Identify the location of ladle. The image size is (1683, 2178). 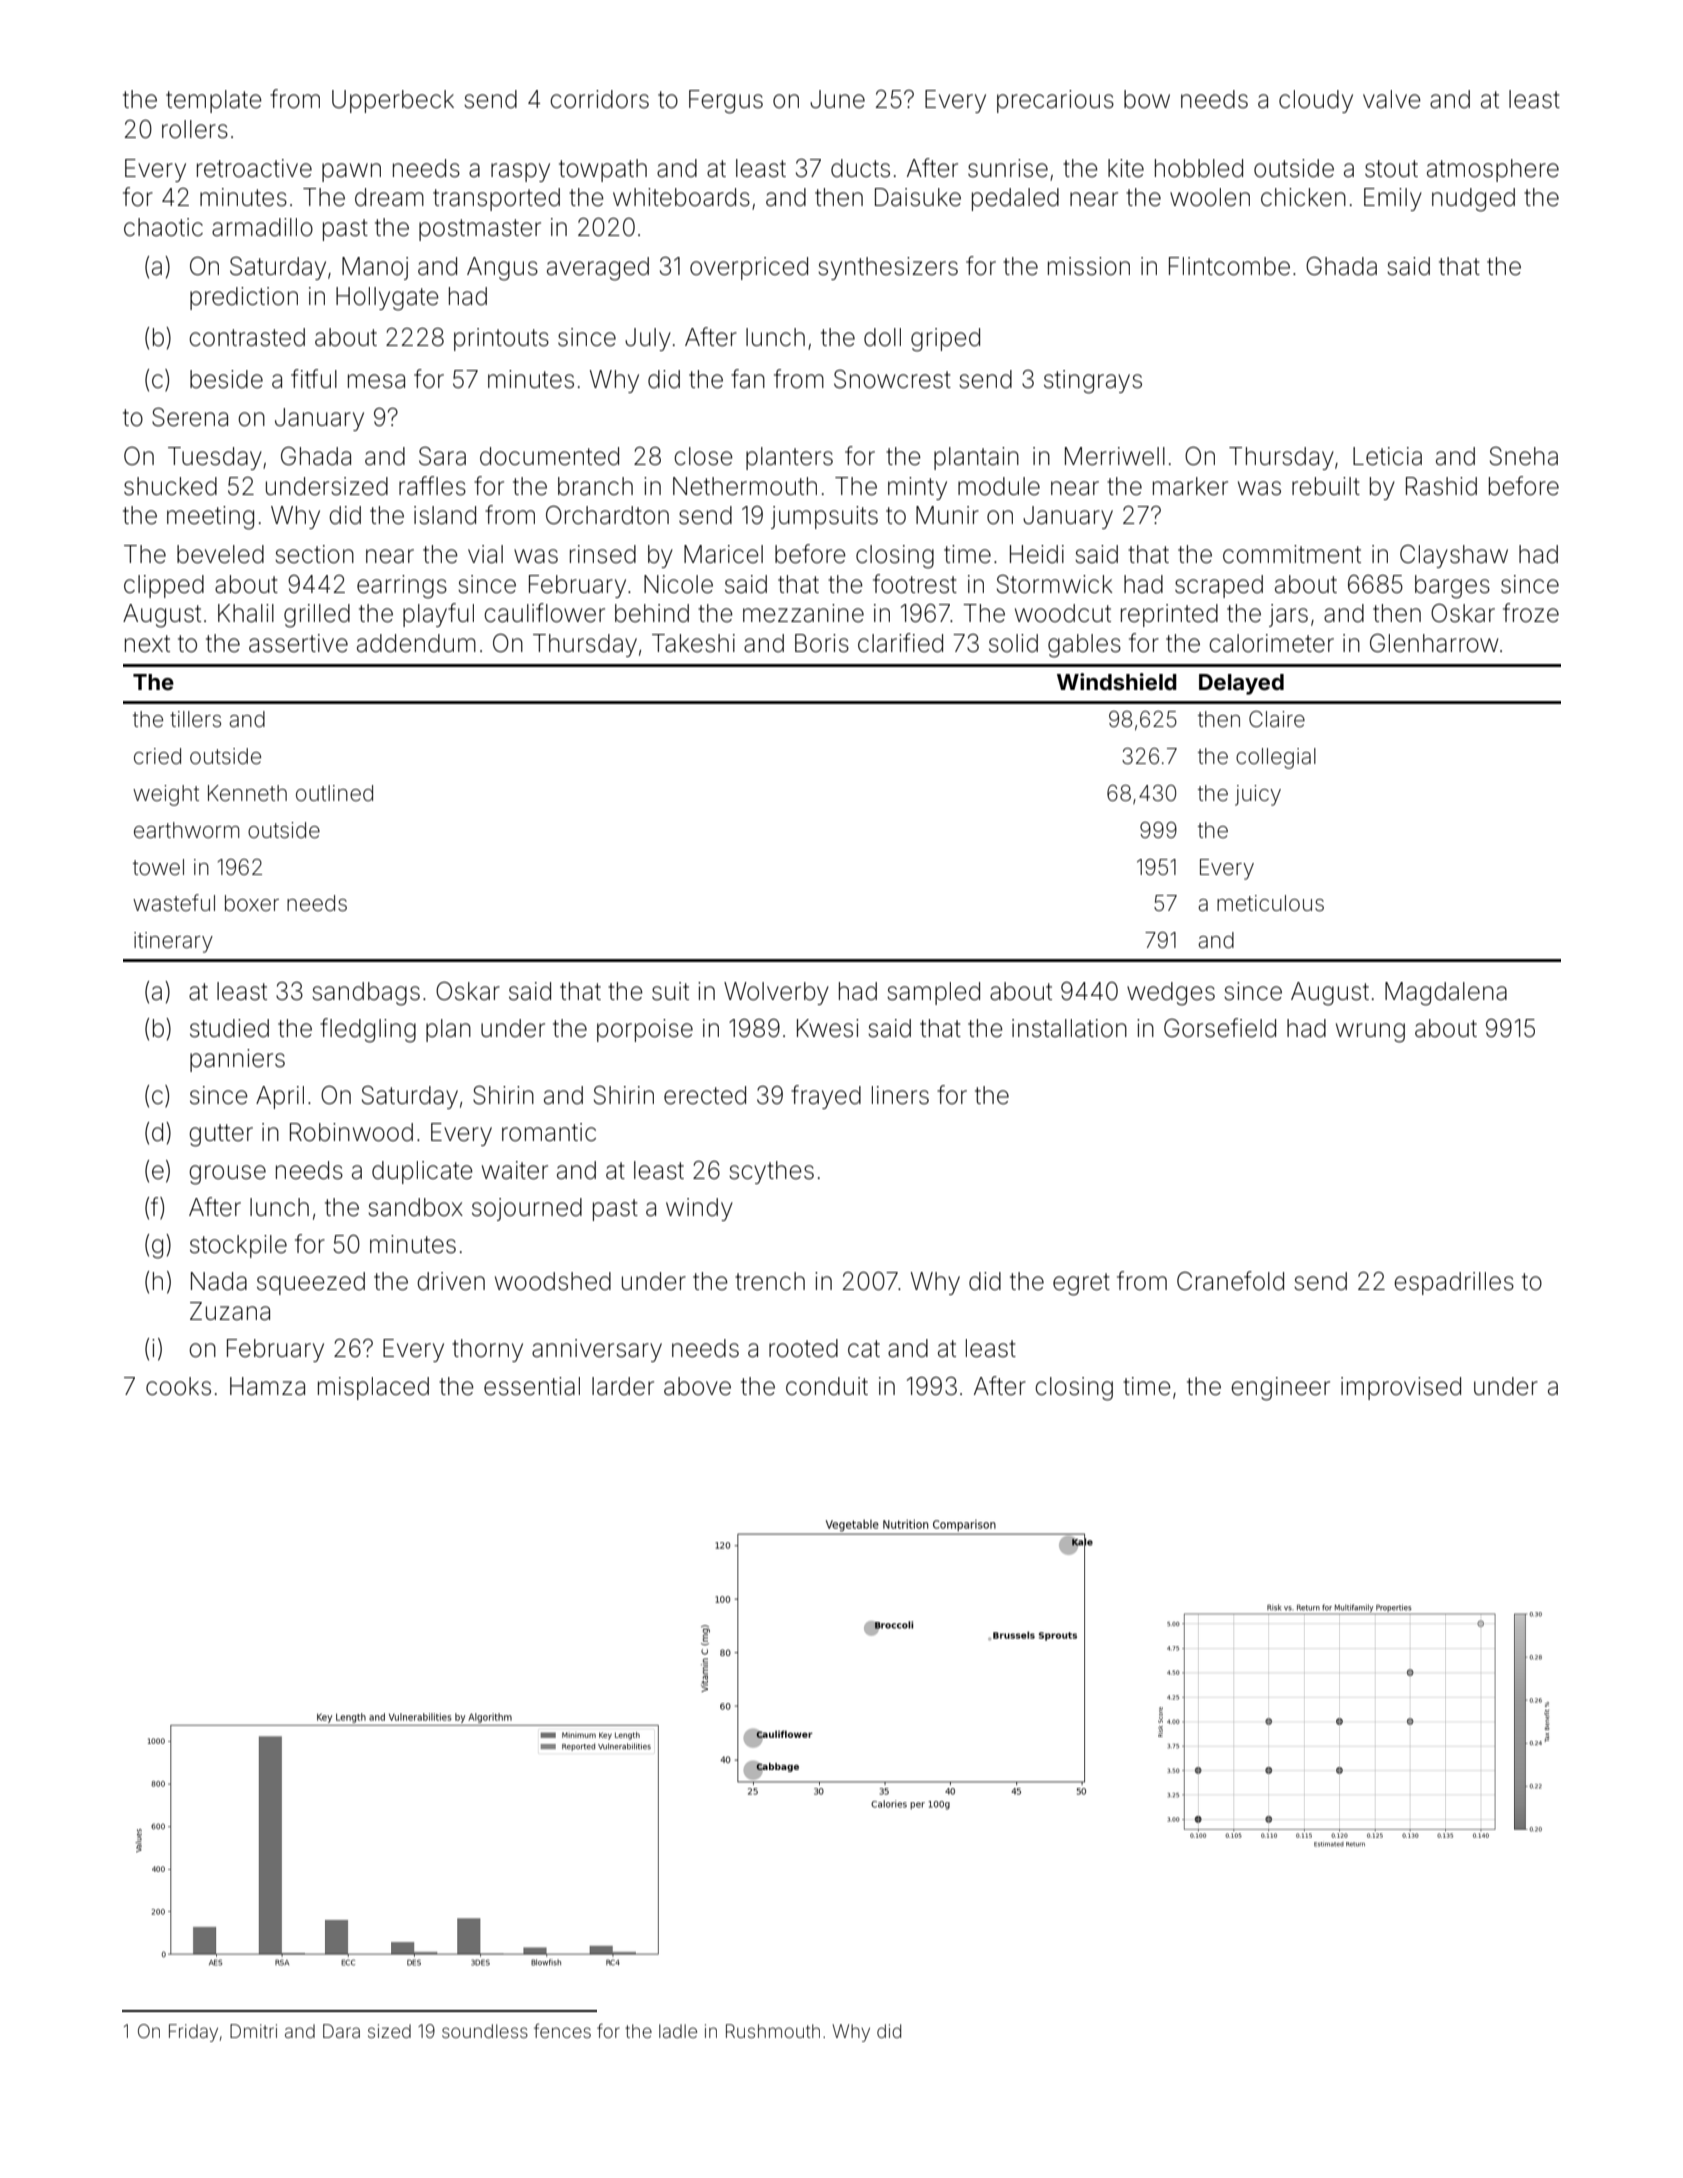
(678, 2031).
